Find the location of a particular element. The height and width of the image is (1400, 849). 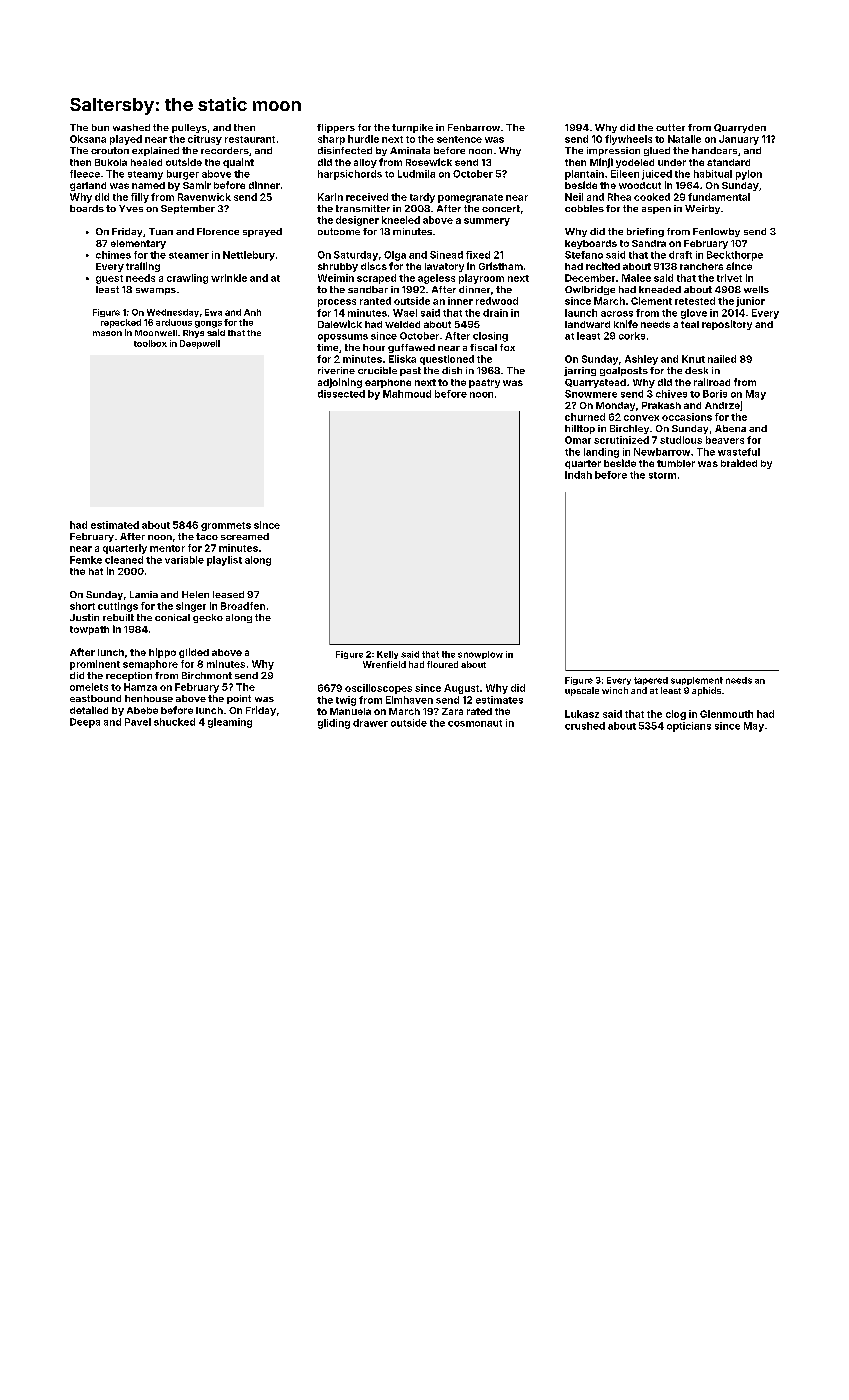

junior is located at coordinates (750, 302).
